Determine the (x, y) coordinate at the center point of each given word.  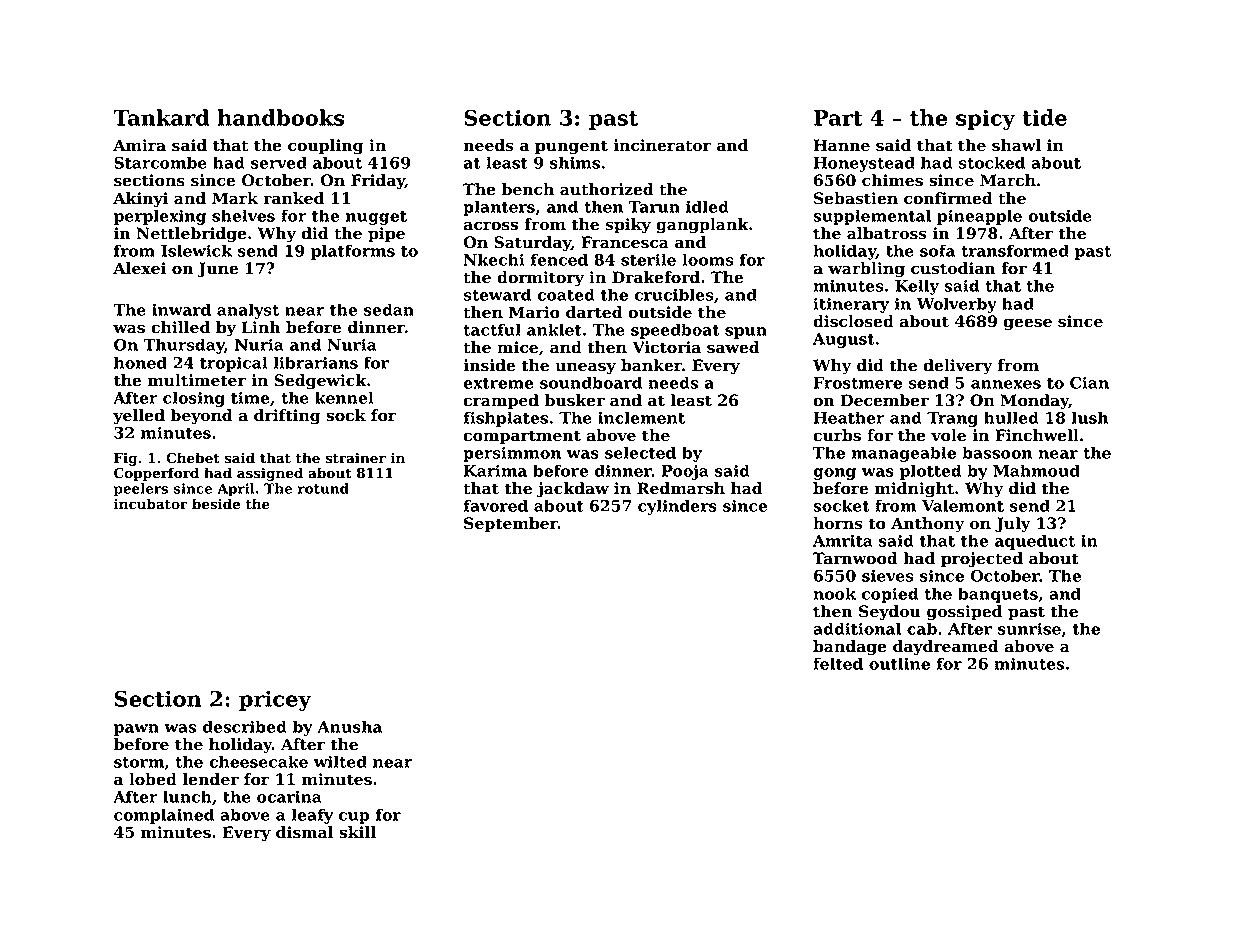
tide (1044, 117)
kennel (344, 397)
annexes (1006, 384)
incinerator (662, 145)
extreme (499, 383)
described (245, 726)
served (279, 162)
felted (838, 663)
